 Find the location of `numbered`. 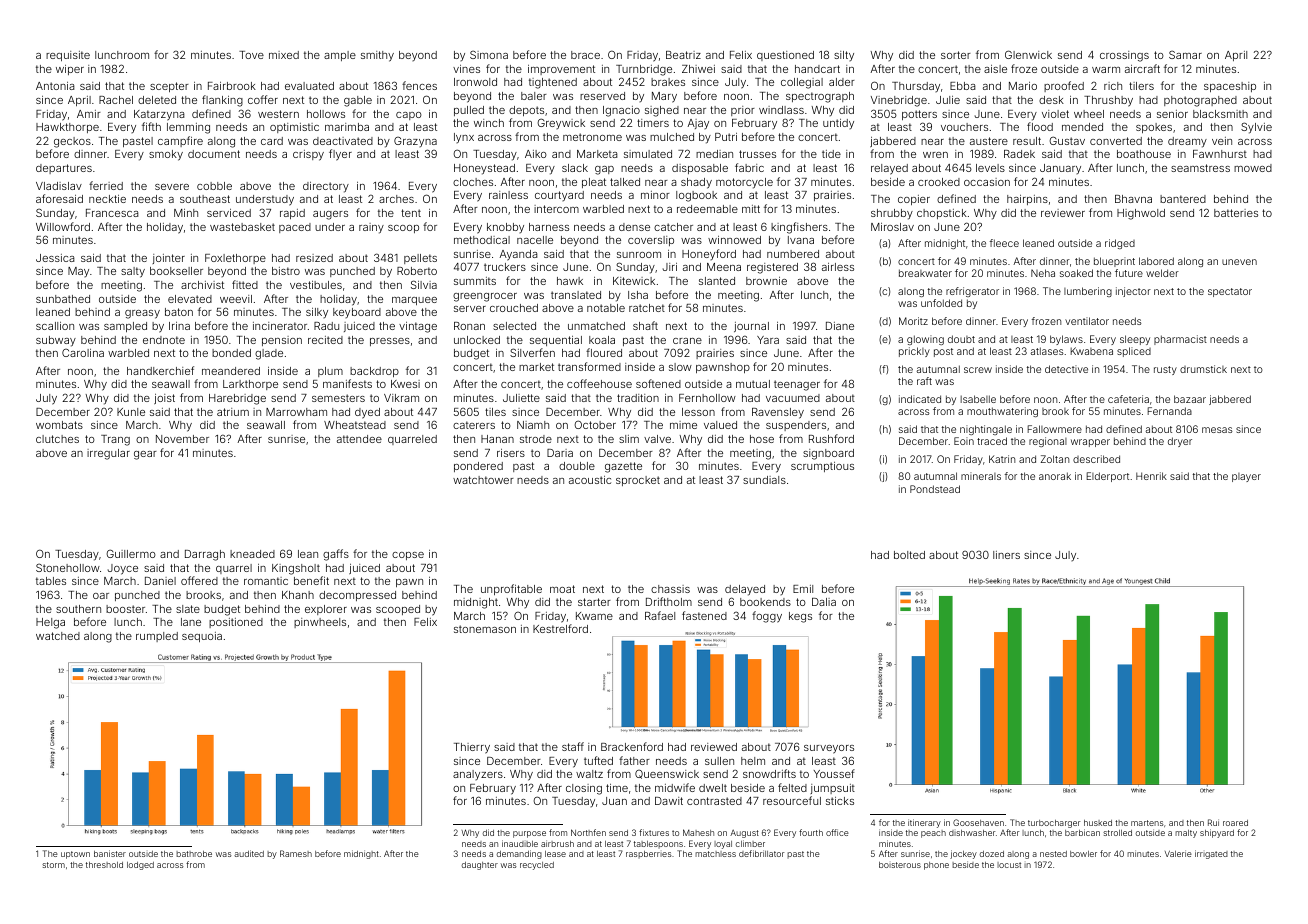

numbered is located at coordinates (793, 254).
